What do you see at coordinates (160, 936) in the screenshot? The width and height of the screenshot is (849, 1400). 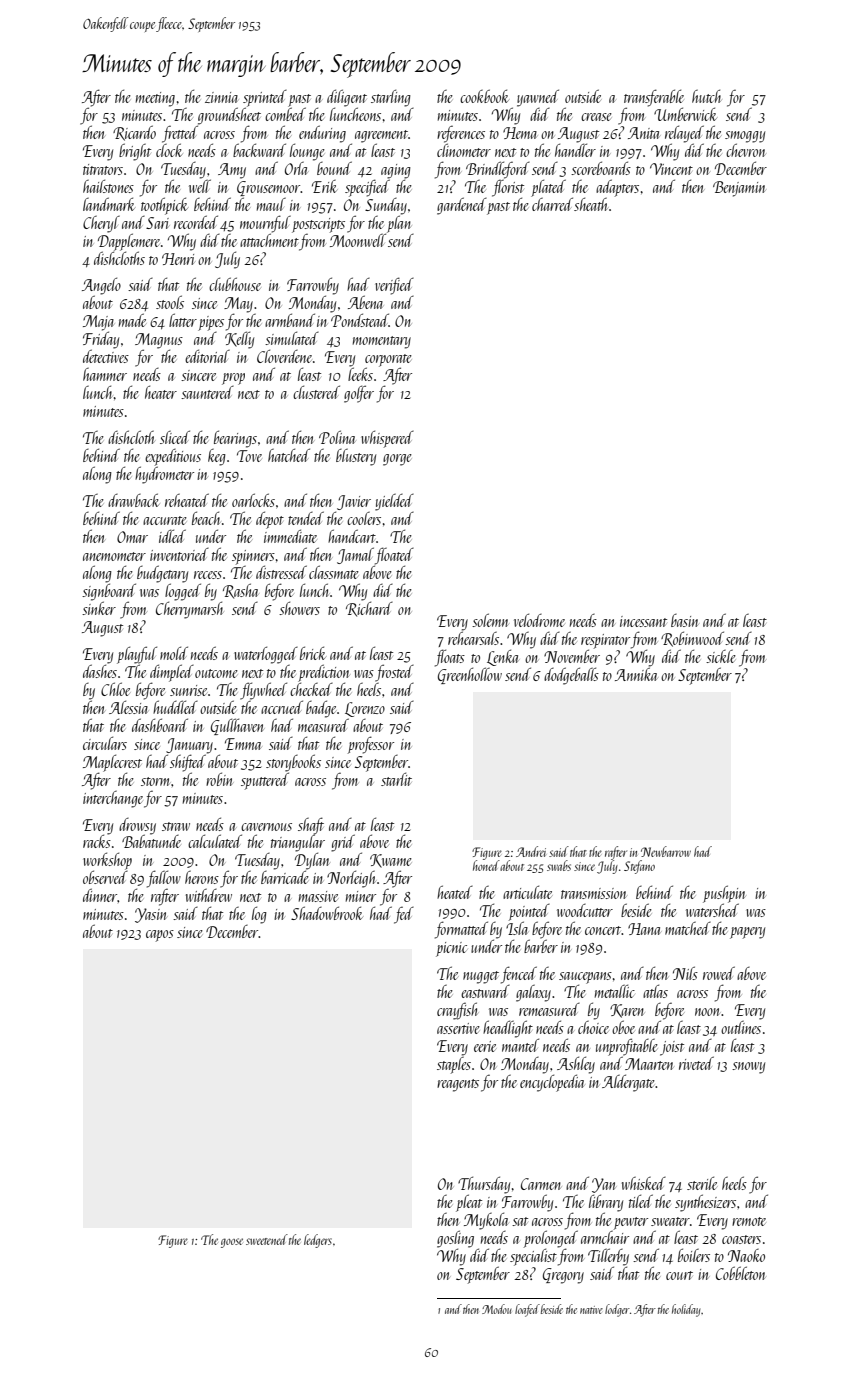 I see `capos` at bounding box center [160, 936].
